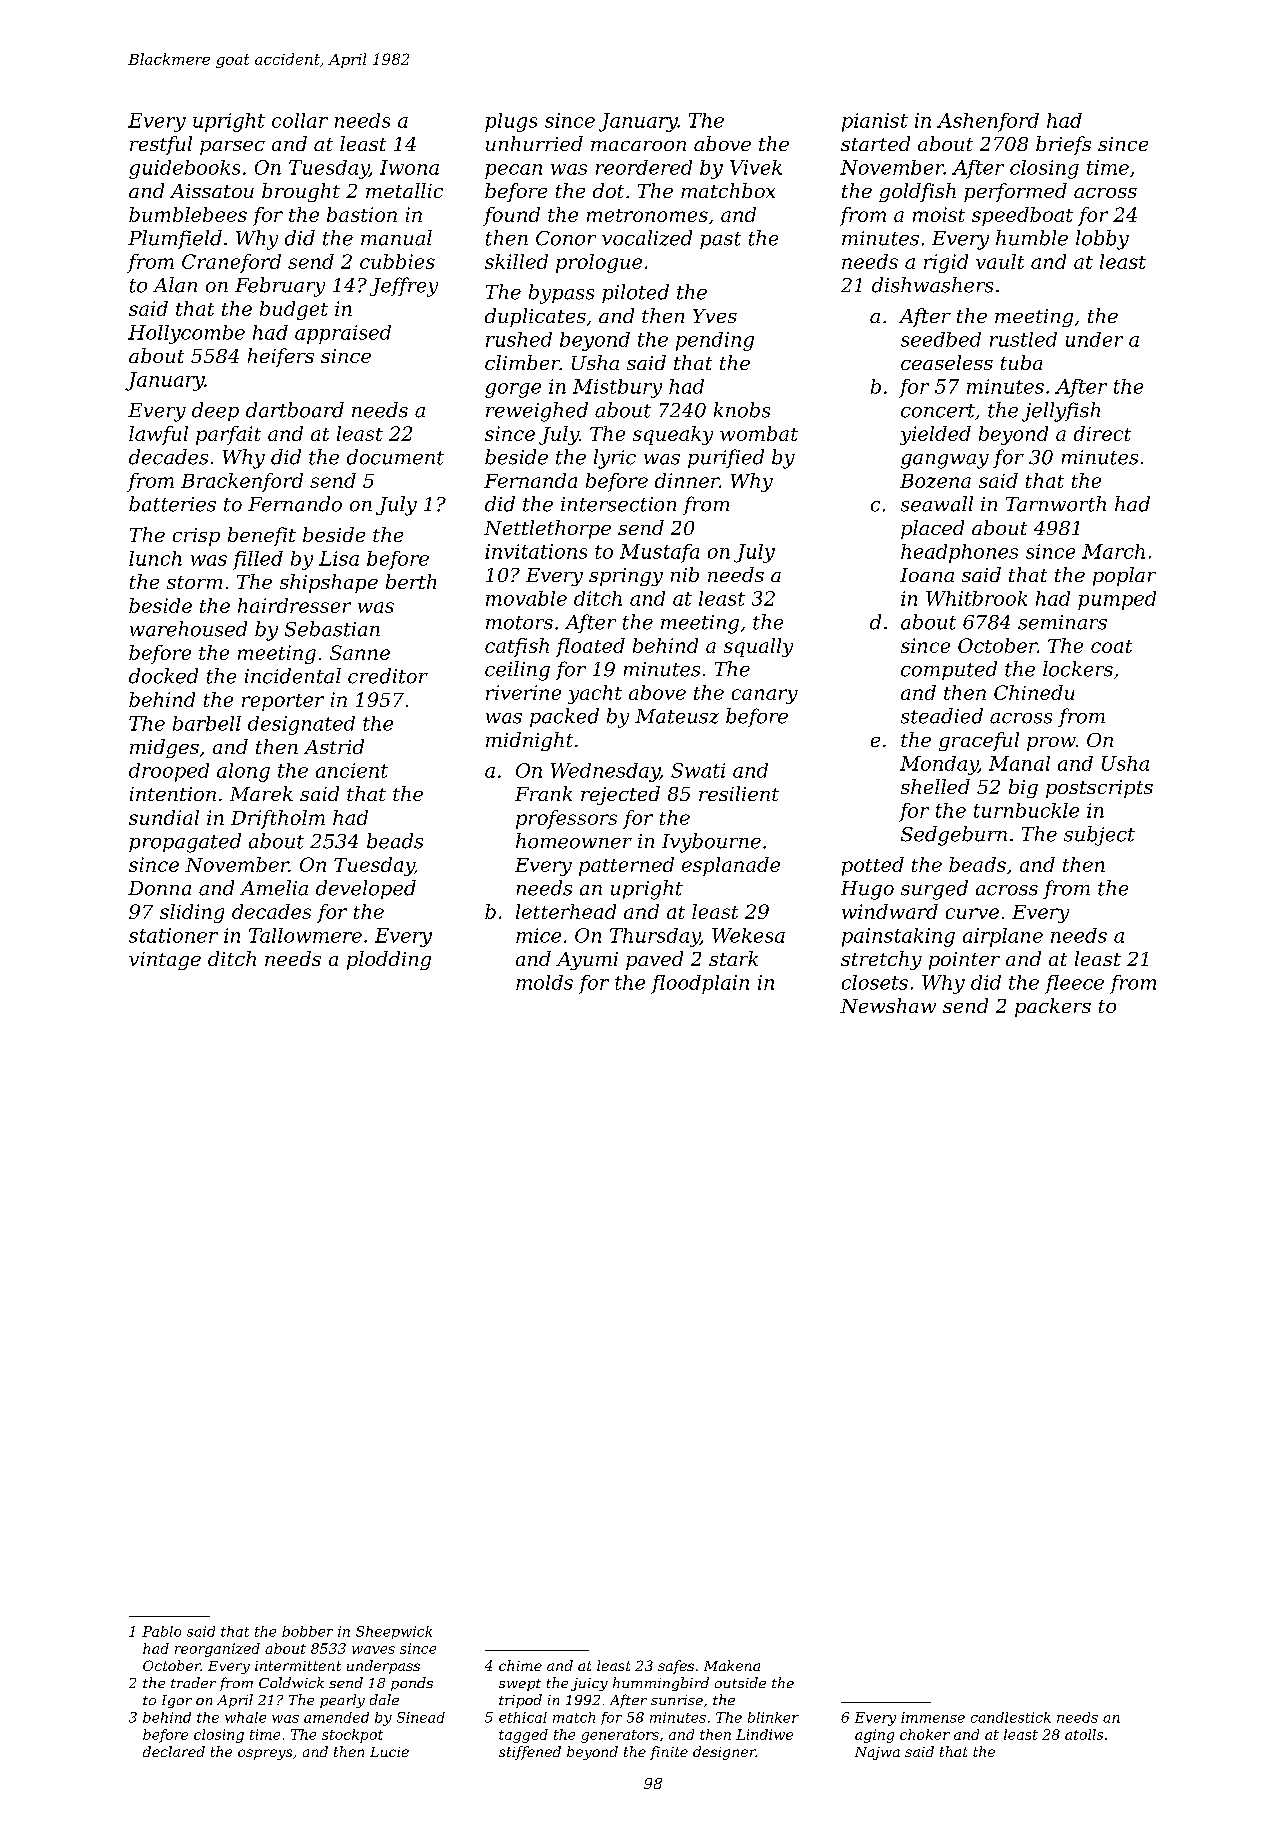  Describe the element at coordinates (1062, 622) in the image. I see `seminars` at that location.
